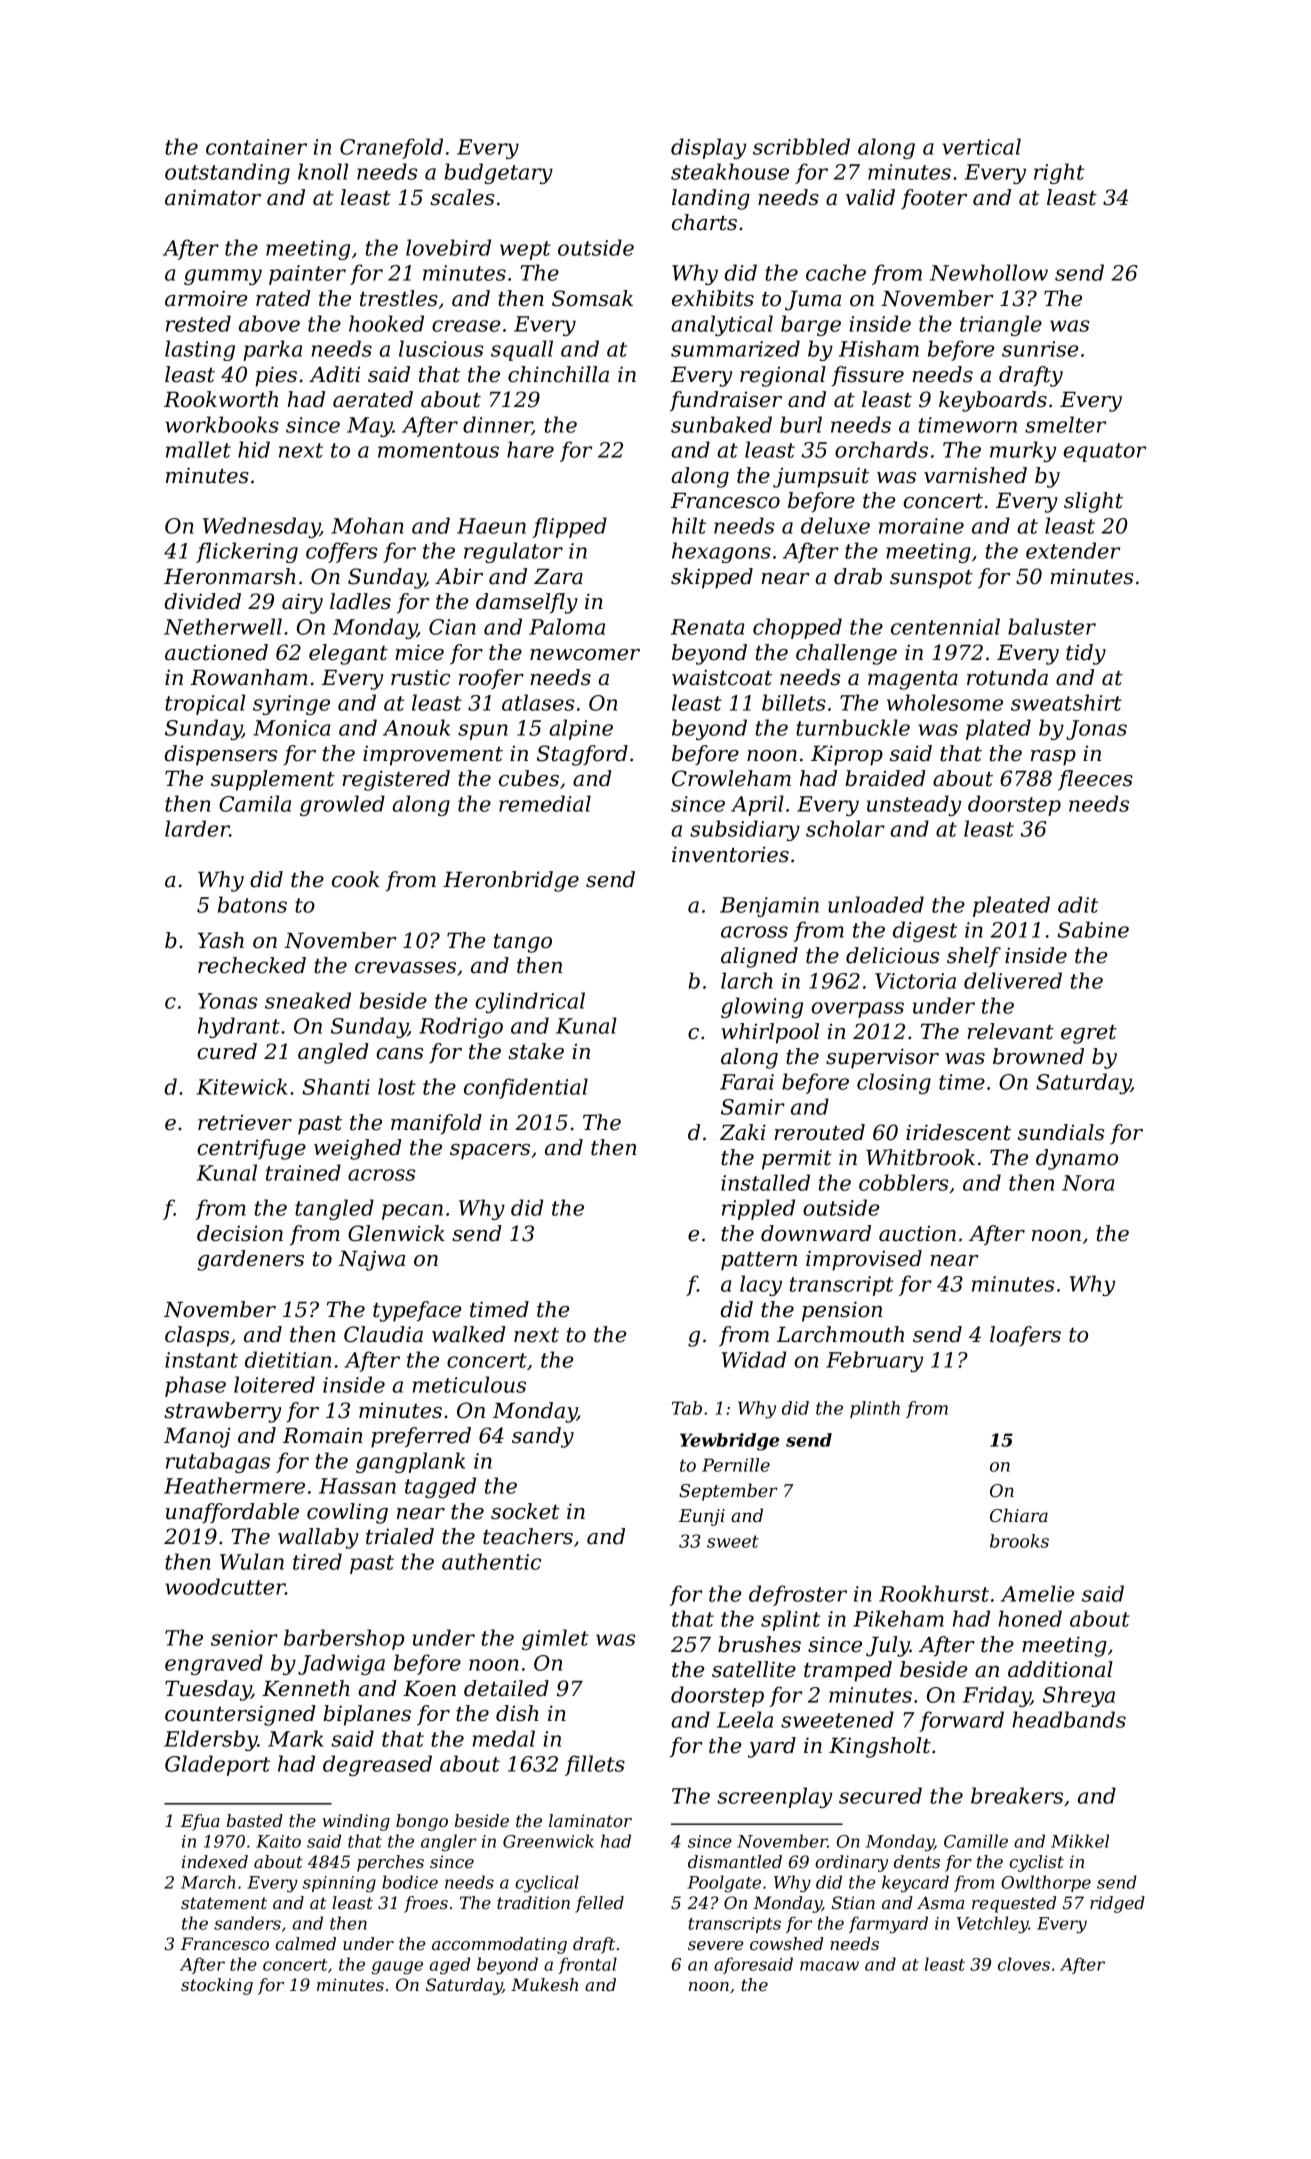 The width and height of the page is (1311, 2159). Describe the element at coordinates (205, 704) in the page. I see `tropical` at that location.
